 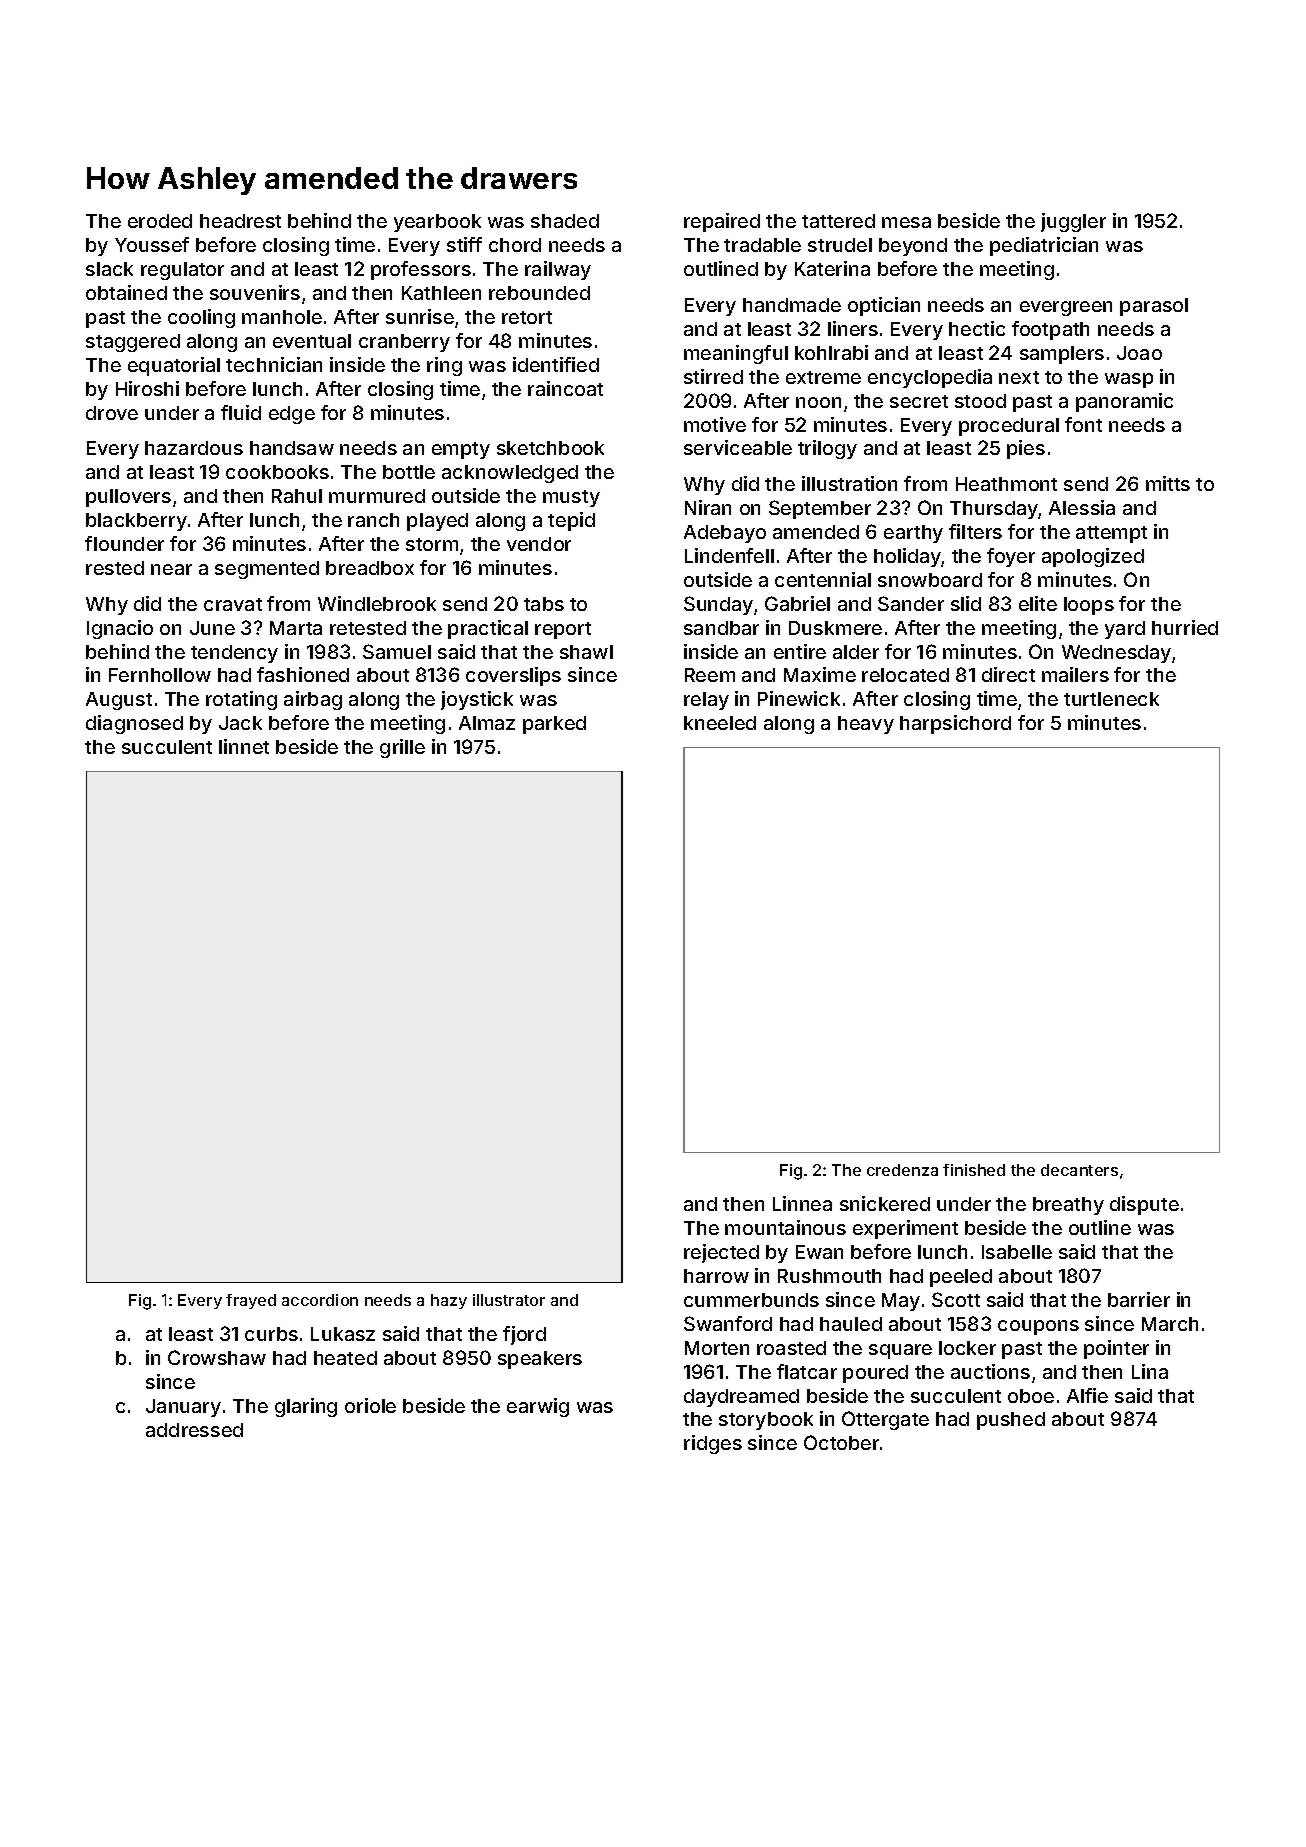 I want to click on cummerbunds, so click(x=751, y=1300).
